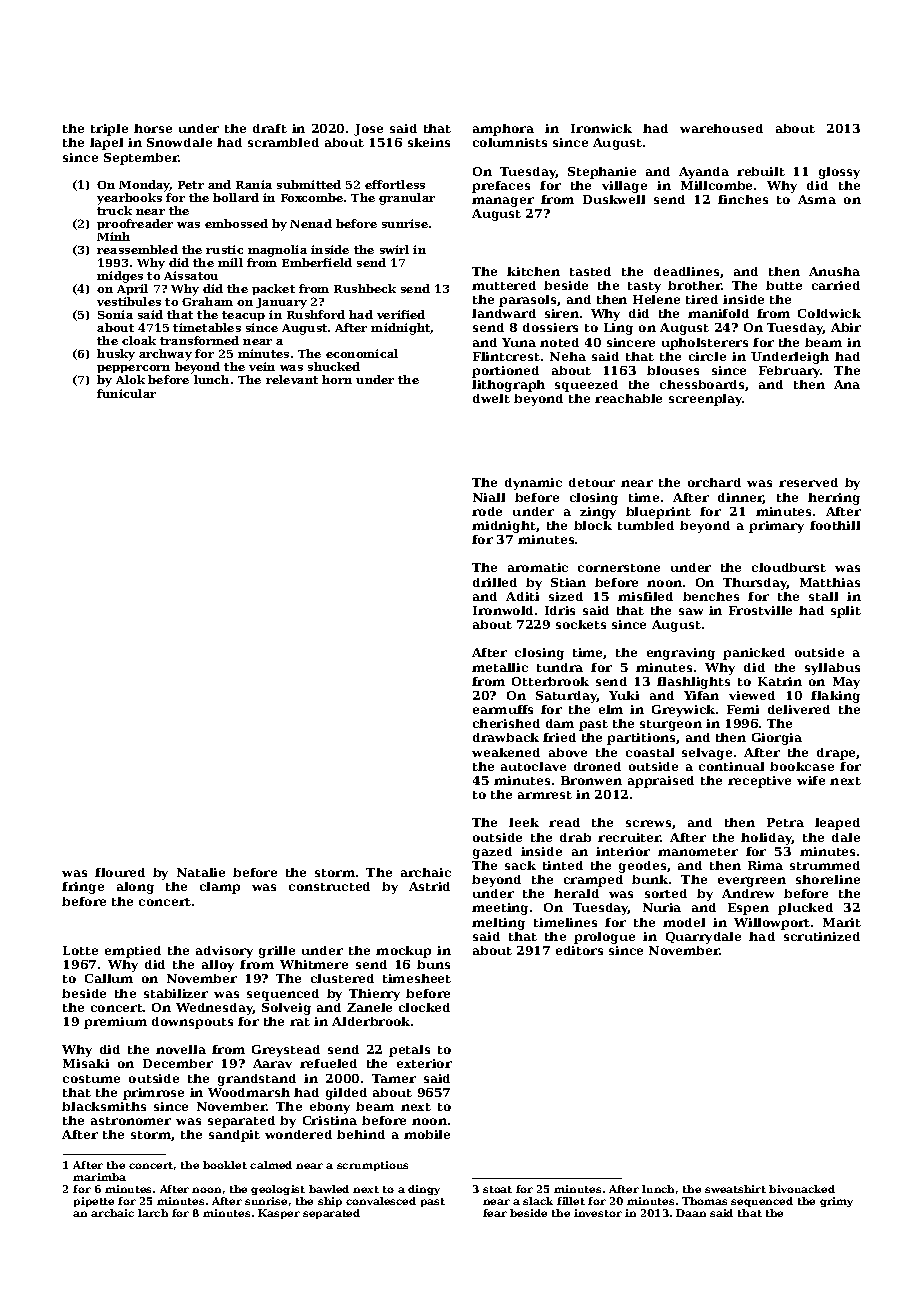 The image size is (924, 1308). I want to click on Alok, so click(130, 379).
